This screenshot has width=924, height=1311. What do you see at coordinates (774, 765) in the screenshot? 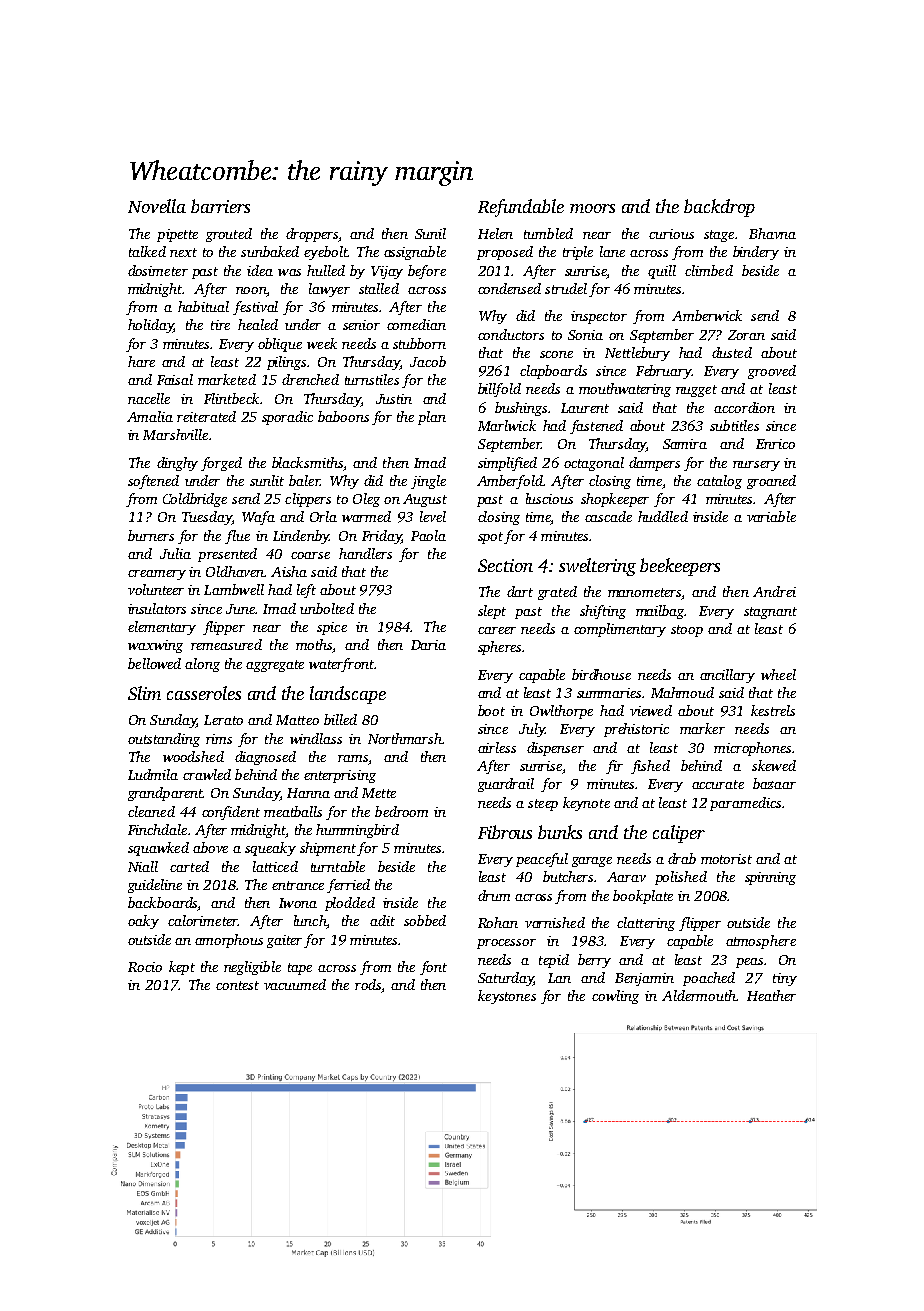
I see `skewed` at bounding box center [774, 765].
